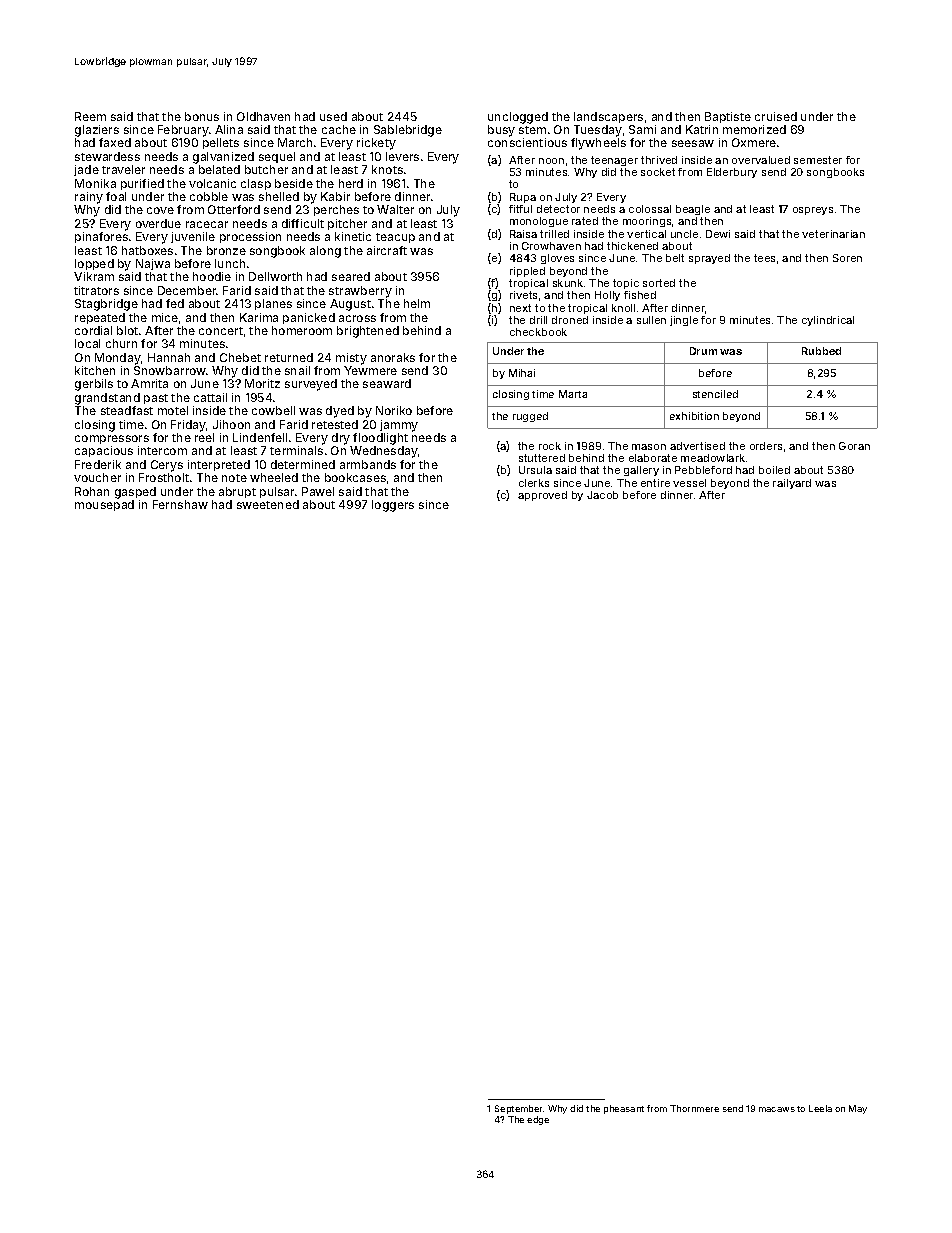 The width and height of the page is (952, 1233). Describe the element at coordinates (542, 496) in the page. I see `approved` at that location.
